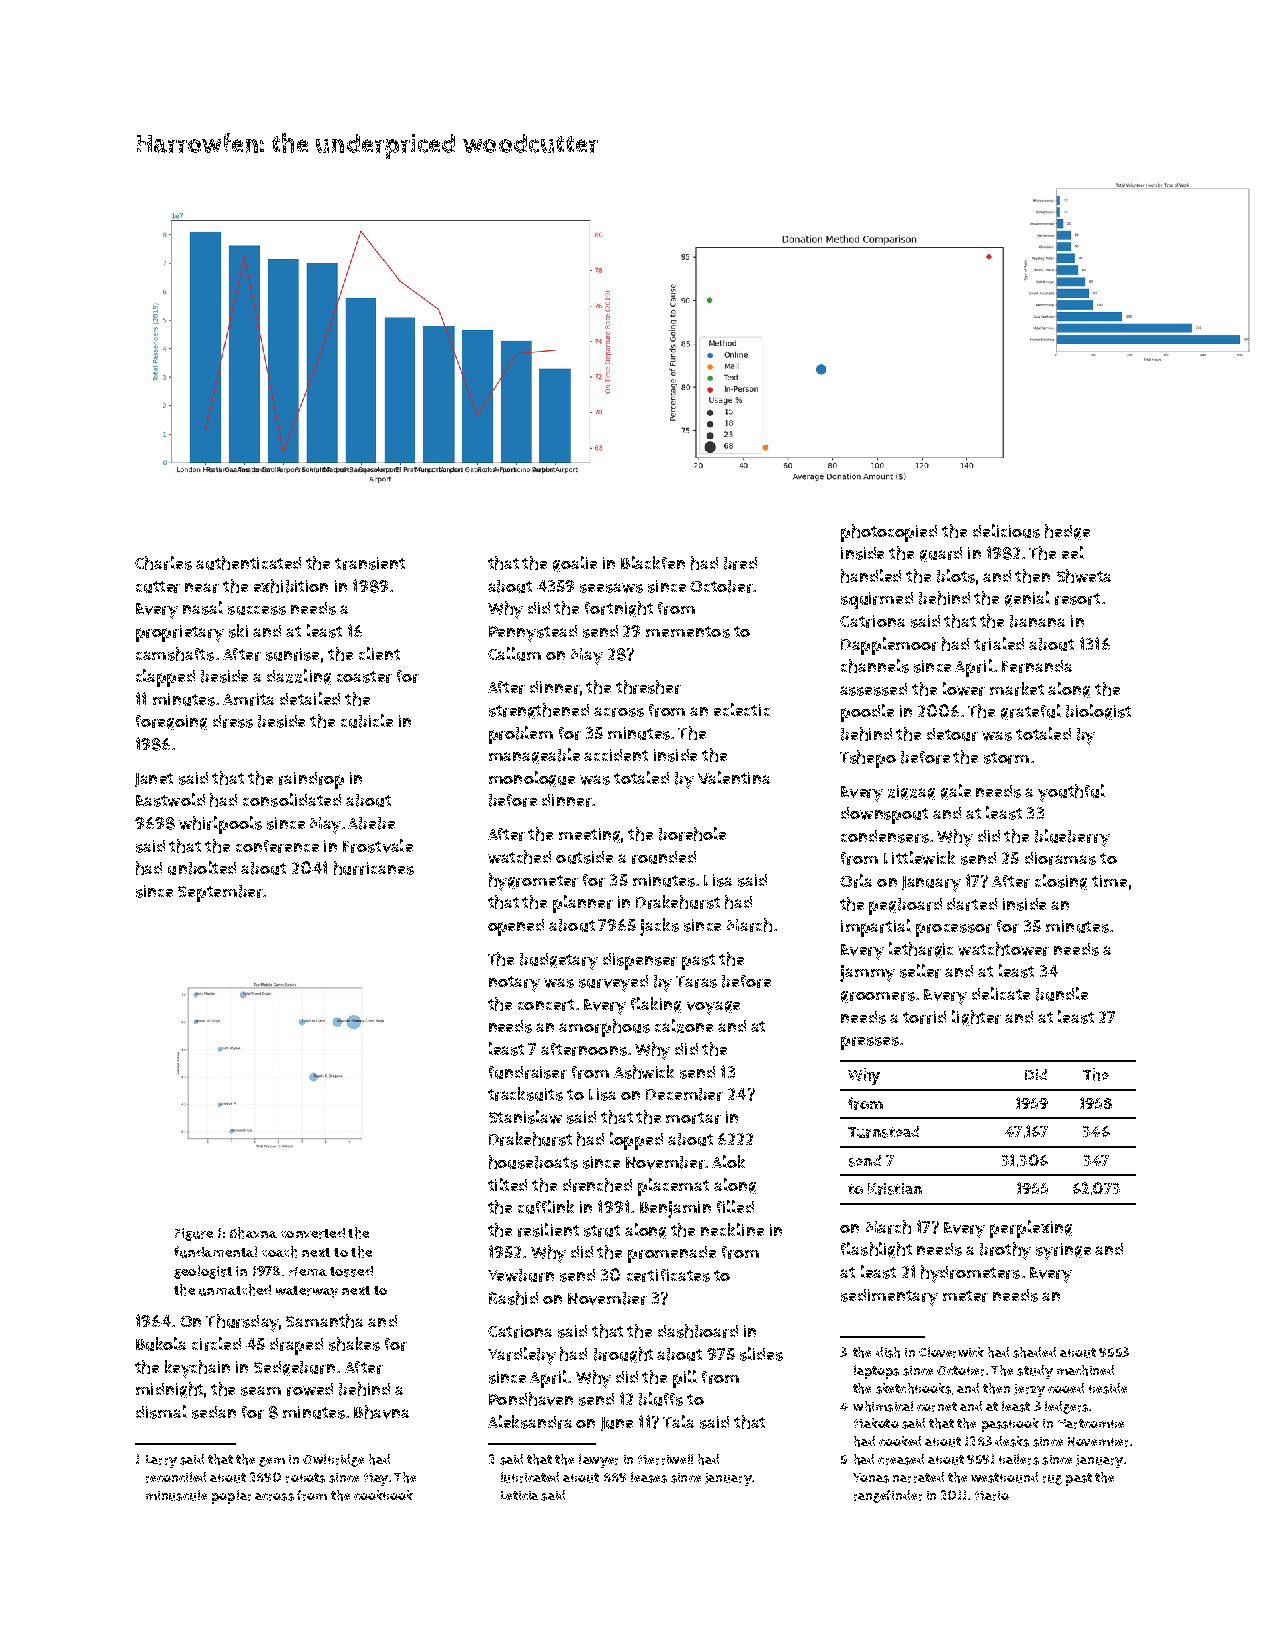 This image has width=1271, height=1645. Describe the element at coordinates (616, 755) in the image. I see `accident` at that location.
